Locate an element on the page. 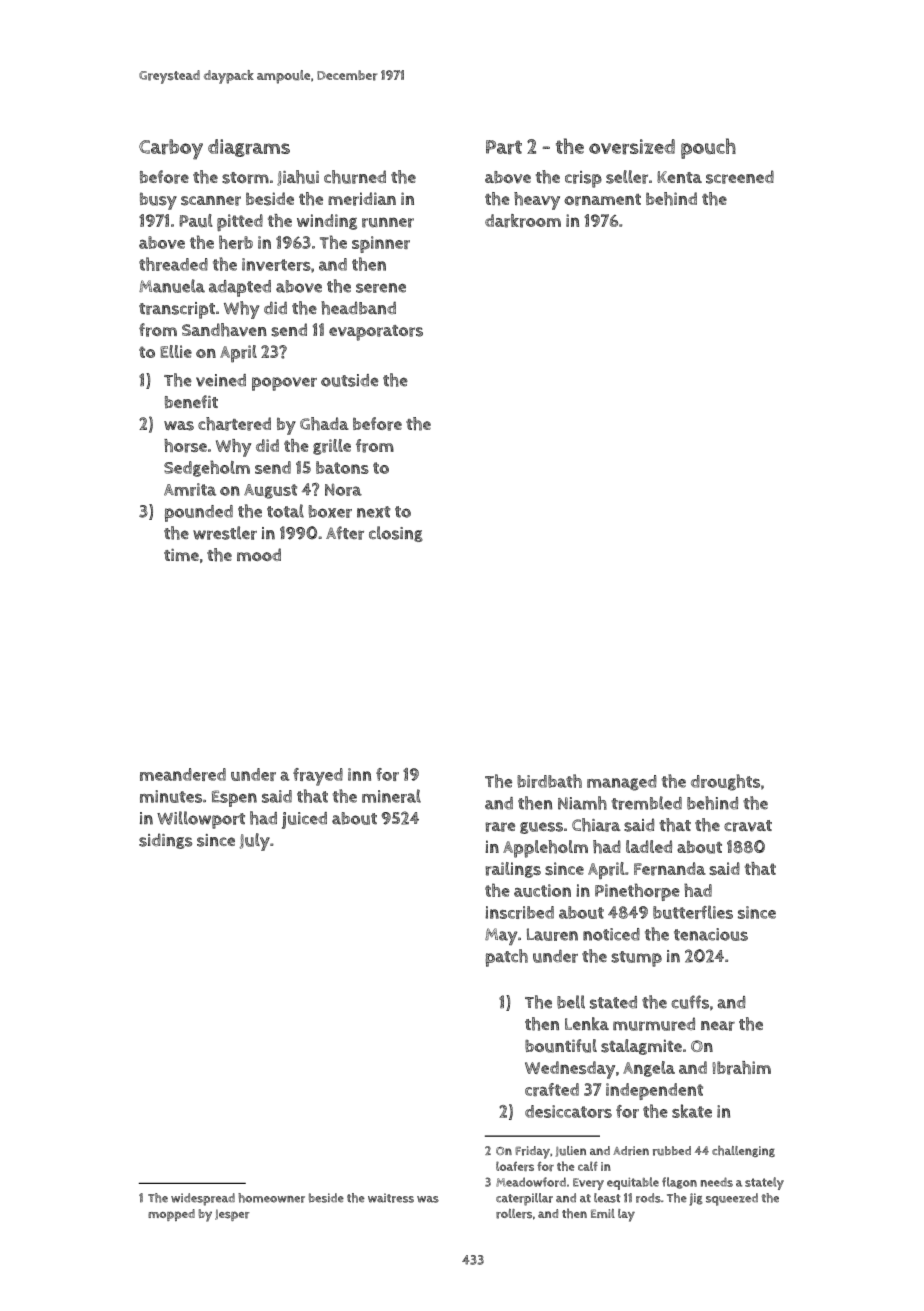  Carboy is located at coordinates (171, 149).
